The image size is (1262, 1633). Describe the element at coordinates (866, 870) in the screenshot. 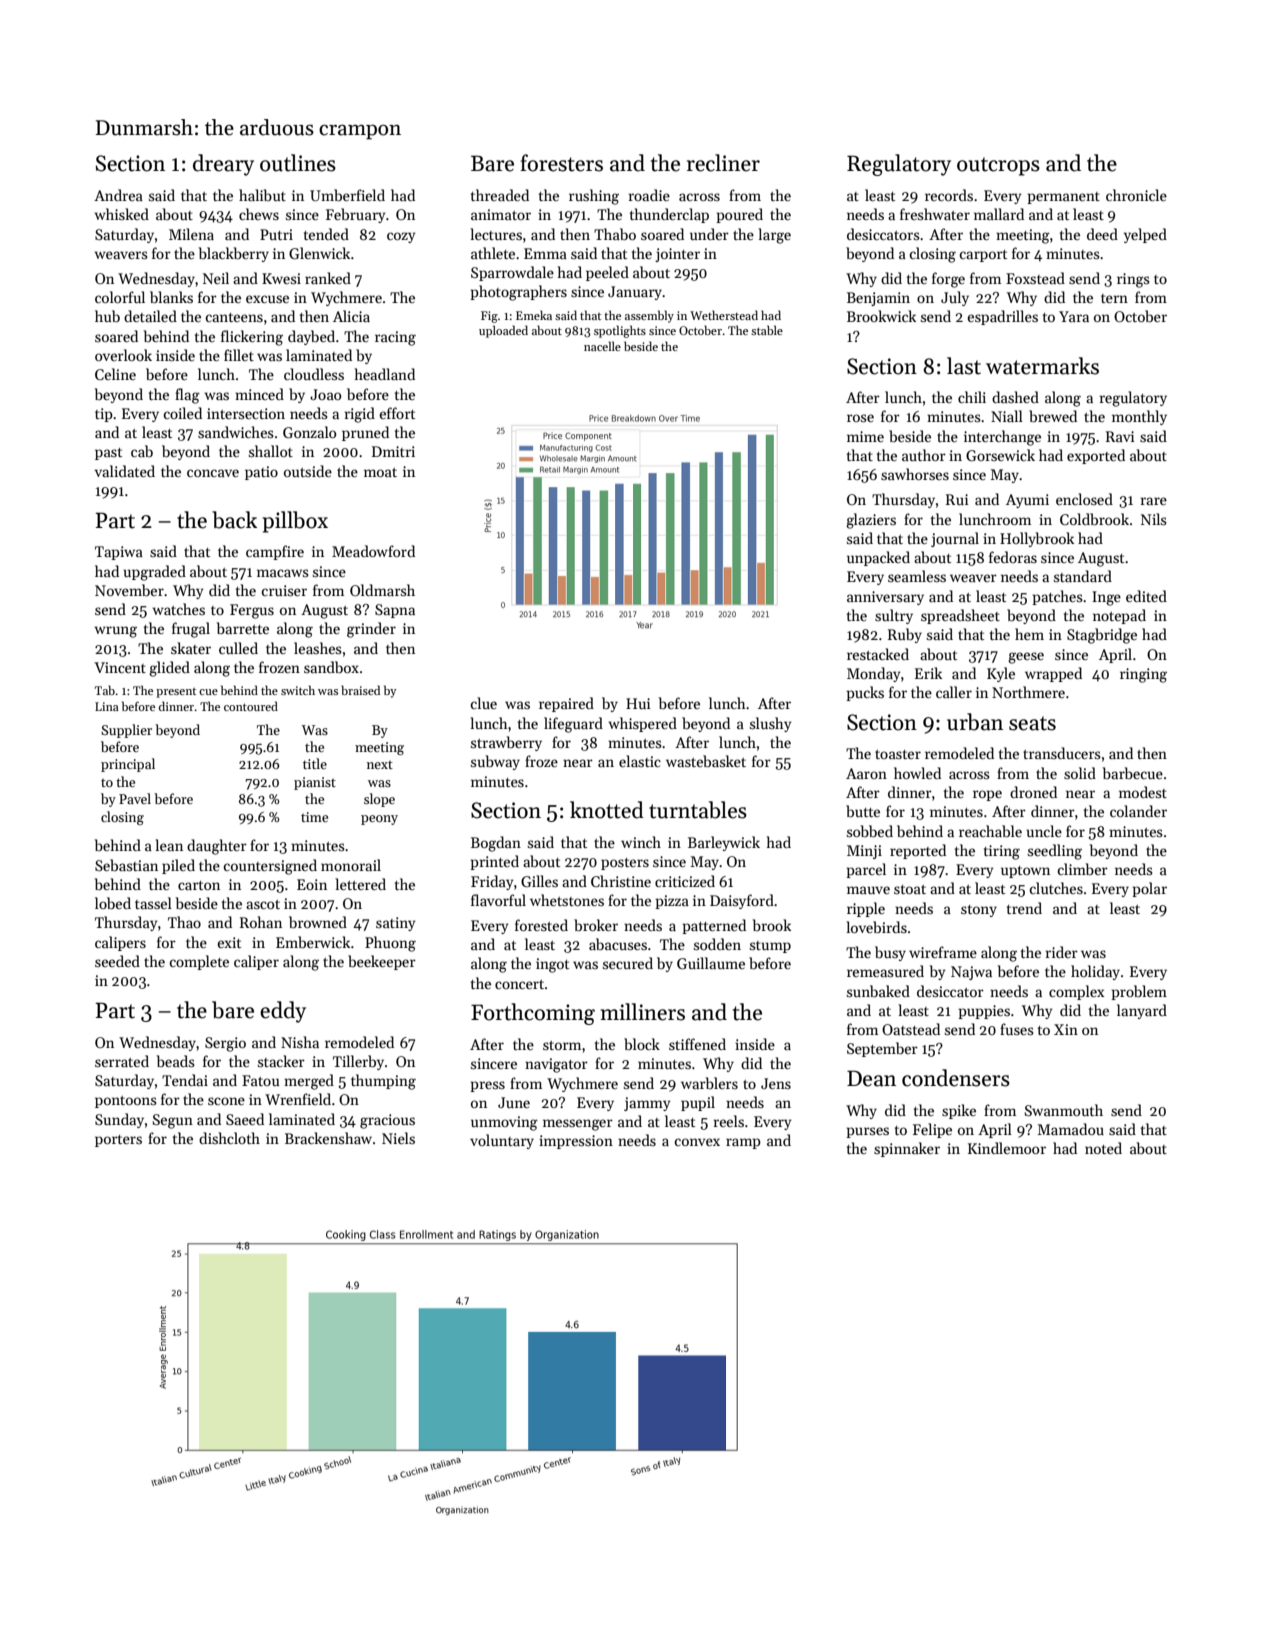

I see `parcel` at that location.
